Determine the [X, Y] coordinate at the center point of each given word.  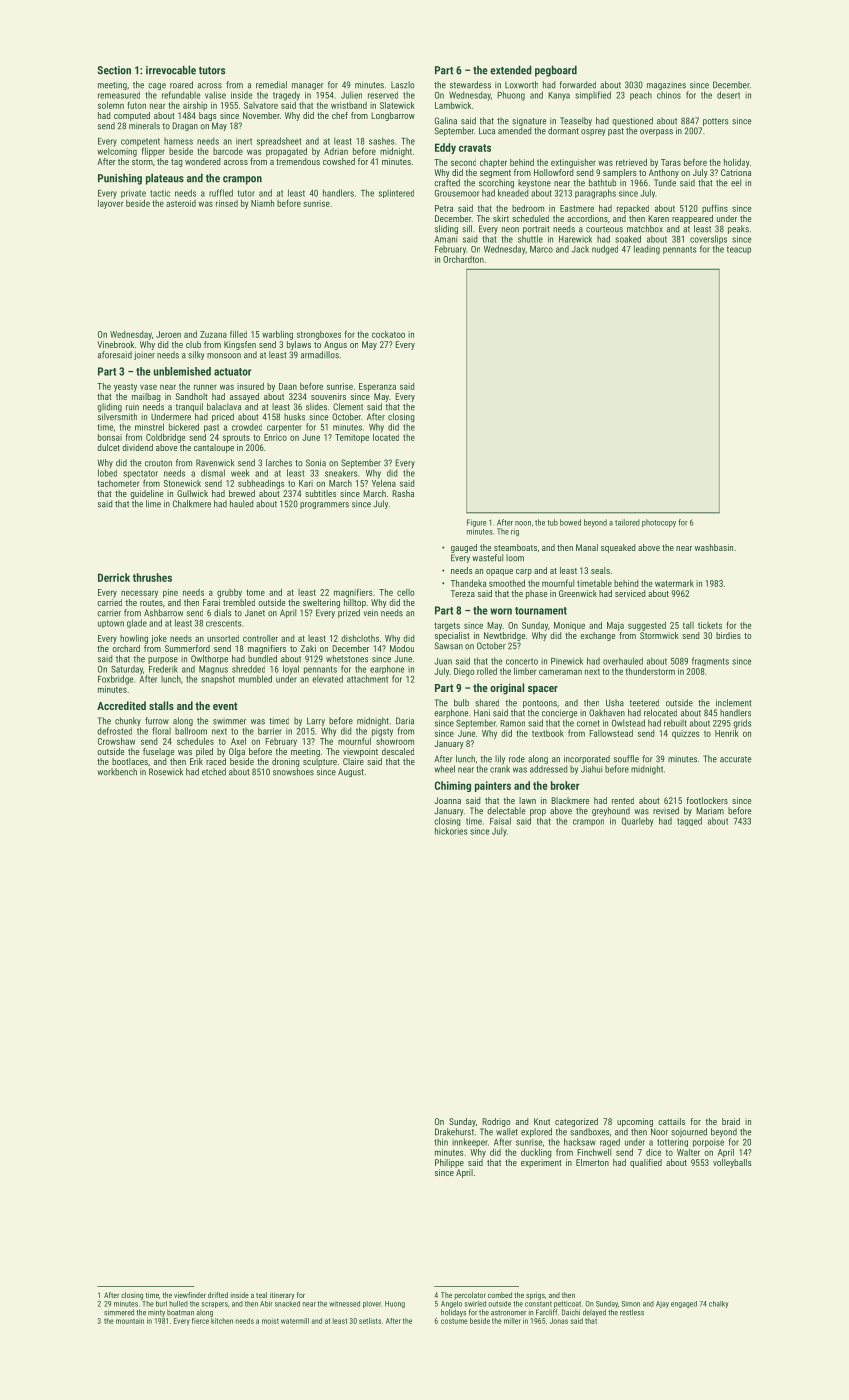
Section [114, 70]
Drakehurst [454, 1132]
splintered [396, 193]
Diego [464, 672]
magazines [666, 86]
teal [261, 1295]
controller [260, 638]
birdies [728, 635]
